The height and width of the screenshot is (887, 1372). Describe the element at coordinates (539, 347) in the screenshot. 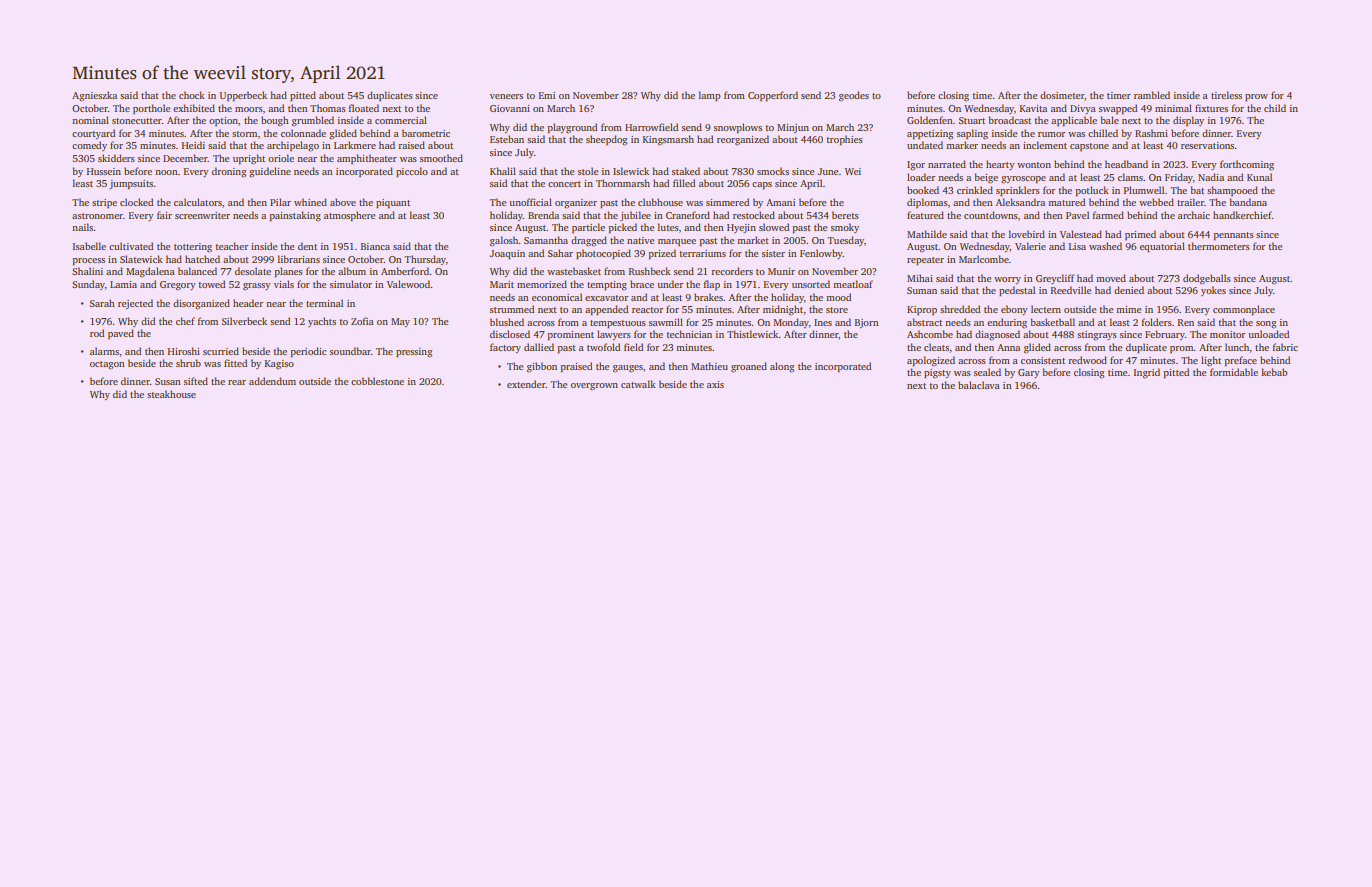

I see `dallied` at that location.
